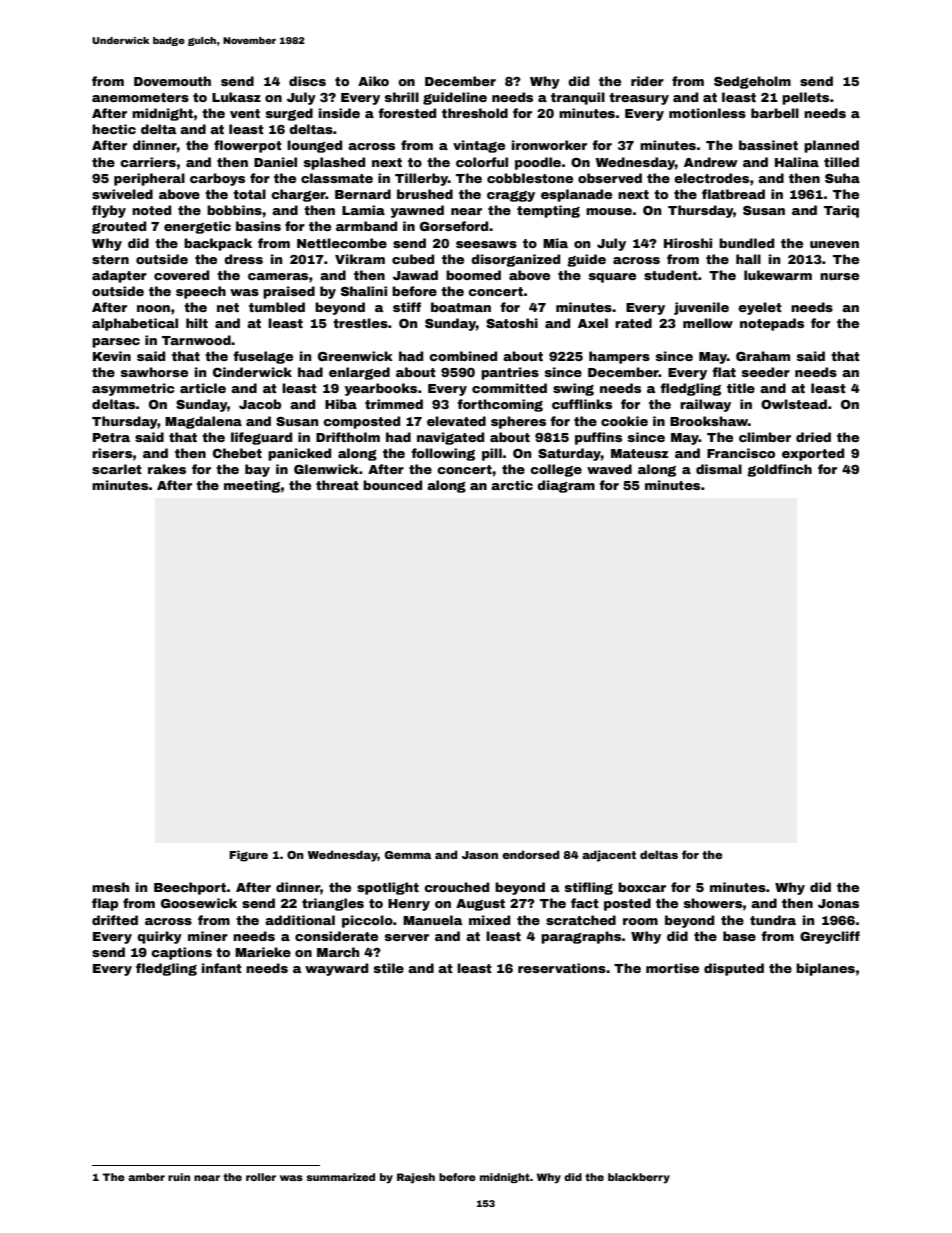 The image size is (952, 1233). I want to click on Rajesh, so click(416, 1178).
